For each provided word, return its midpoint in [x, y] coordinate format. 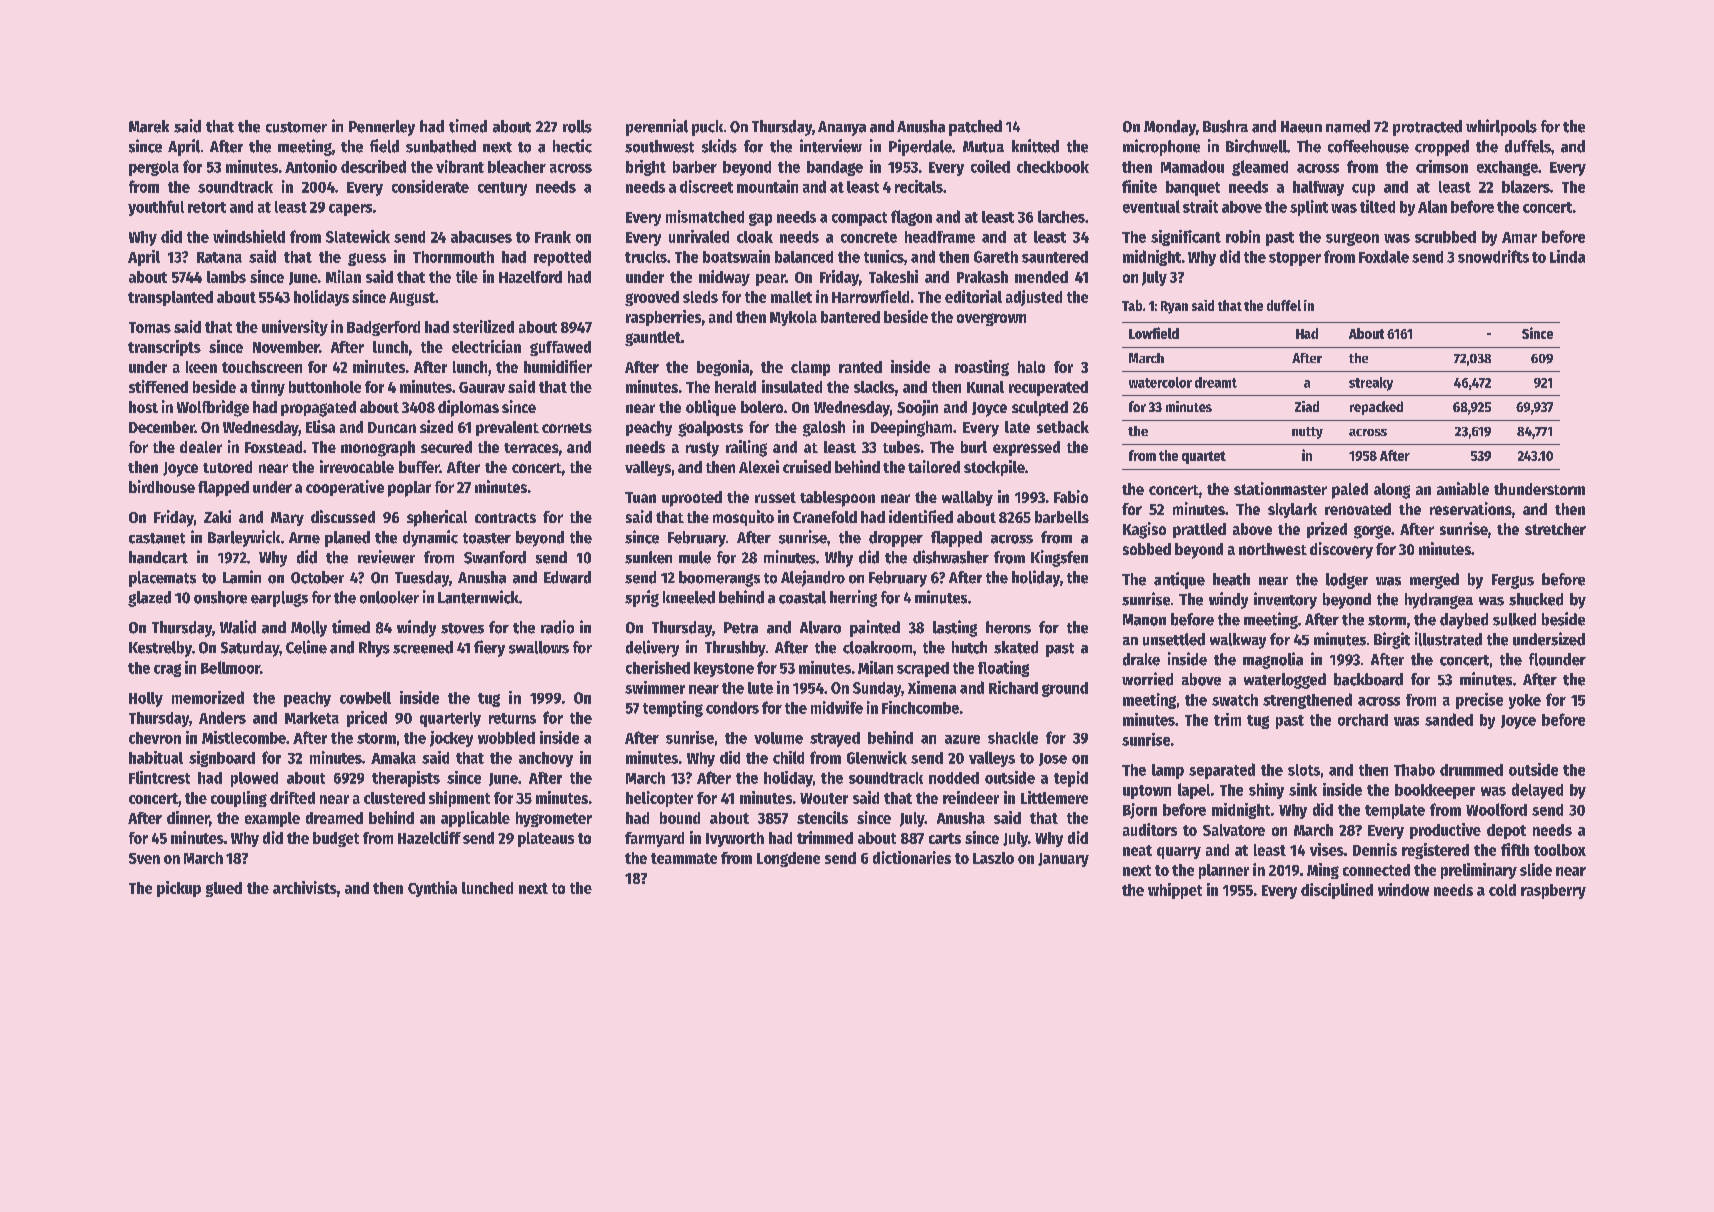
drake [1141, 659]
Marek [149, 126]
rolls [577, 126]
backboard [1368, 679]
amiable [1463, 488]
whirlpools [1501, 127]
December [162, 427]
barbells [1062, 517]
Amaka [393, 758]
